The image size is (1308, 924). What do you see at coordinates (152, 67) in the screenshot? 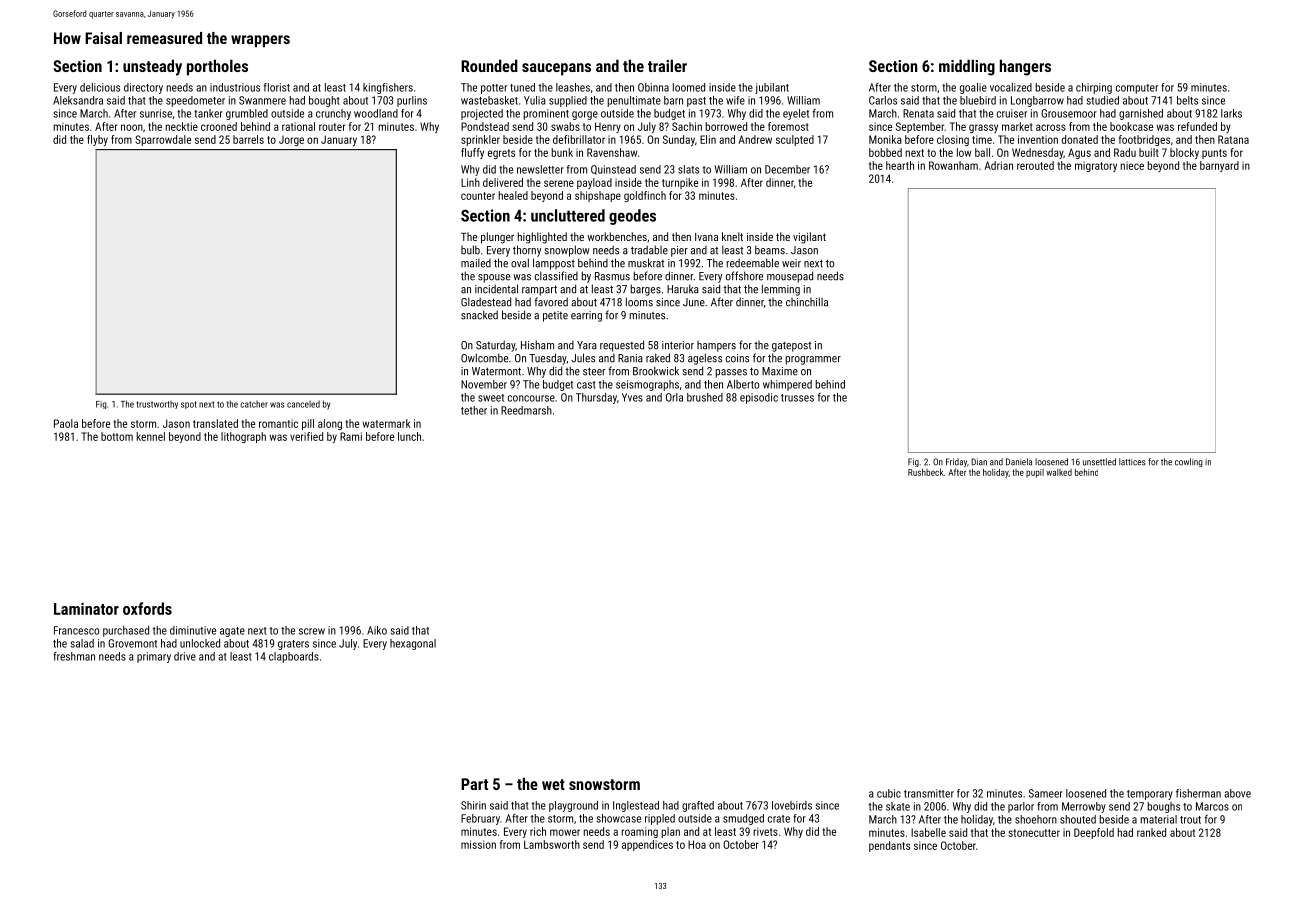
I see `unsteady` at bounding box center [152, 67].
